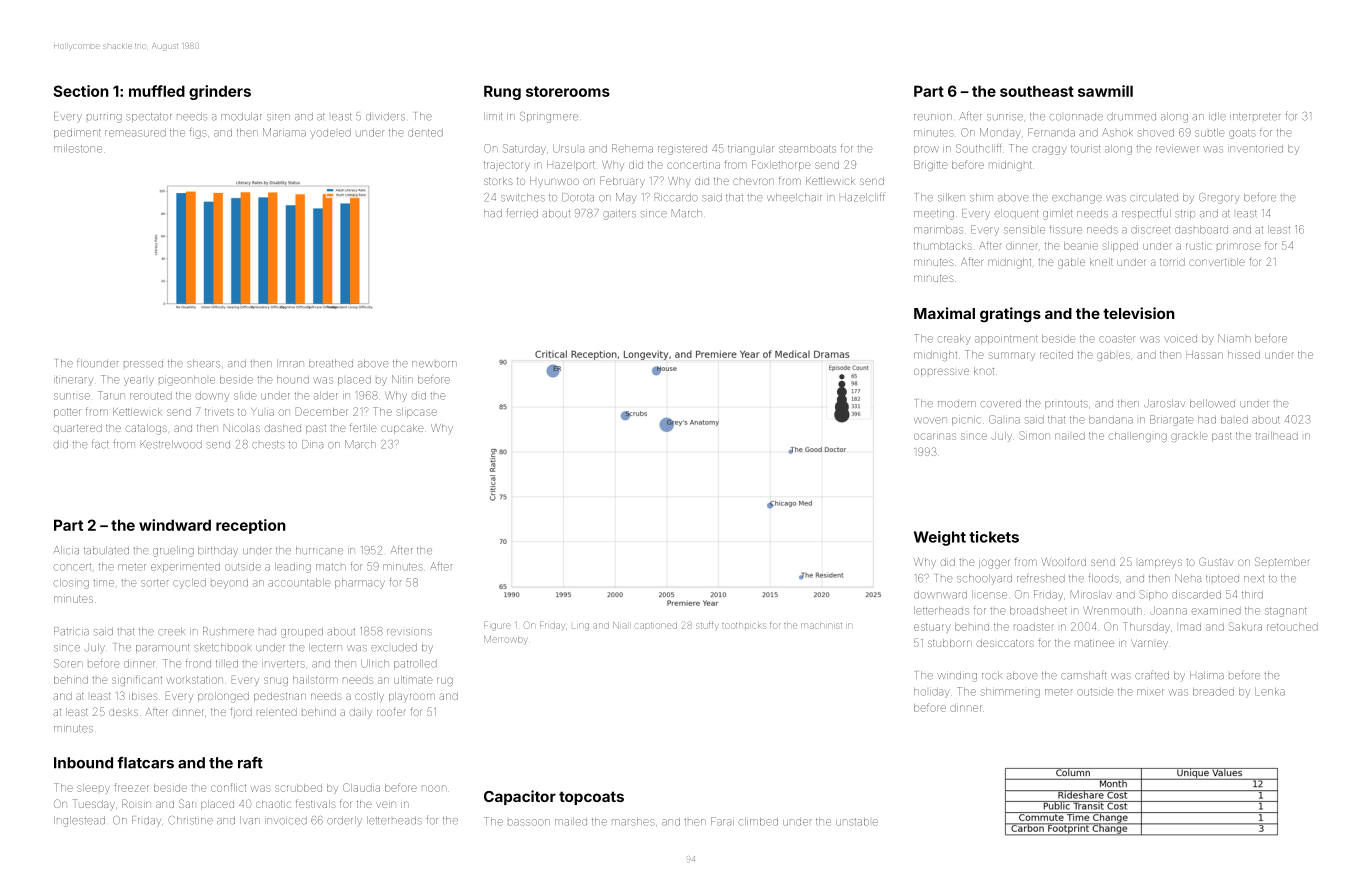 The image size is (1372, 887). I want to click on breathed, so click(331, 363).
